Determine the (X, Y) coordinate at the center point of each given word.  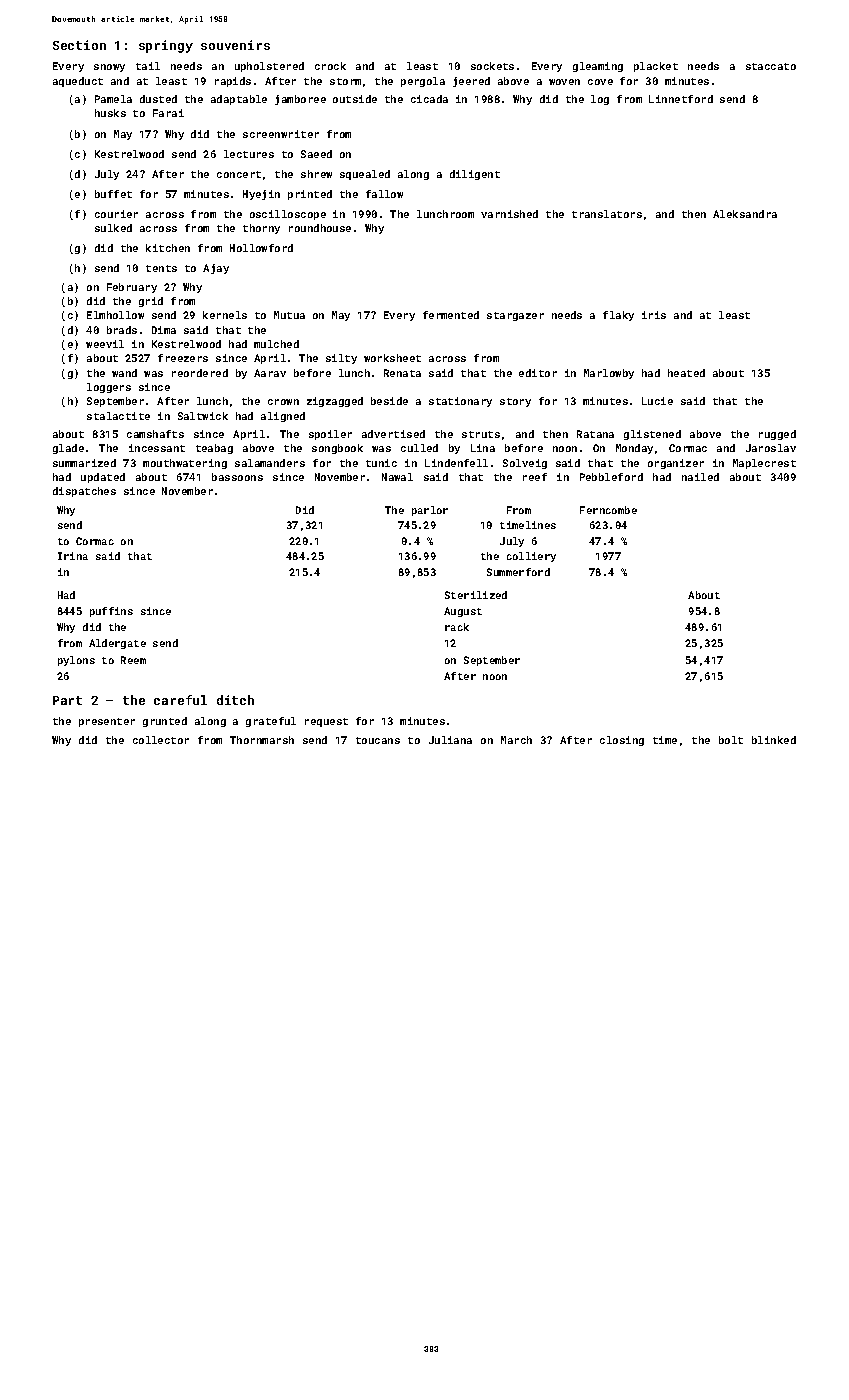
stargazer (515, 316)
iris (654, 315)
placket (656, 67)
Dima (164, 330)
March (516, 740)
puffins (111, 612)
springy (166, 46)
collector (161, 740)
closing (622, 741)
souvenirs (235, 45)
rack (457, 627)
